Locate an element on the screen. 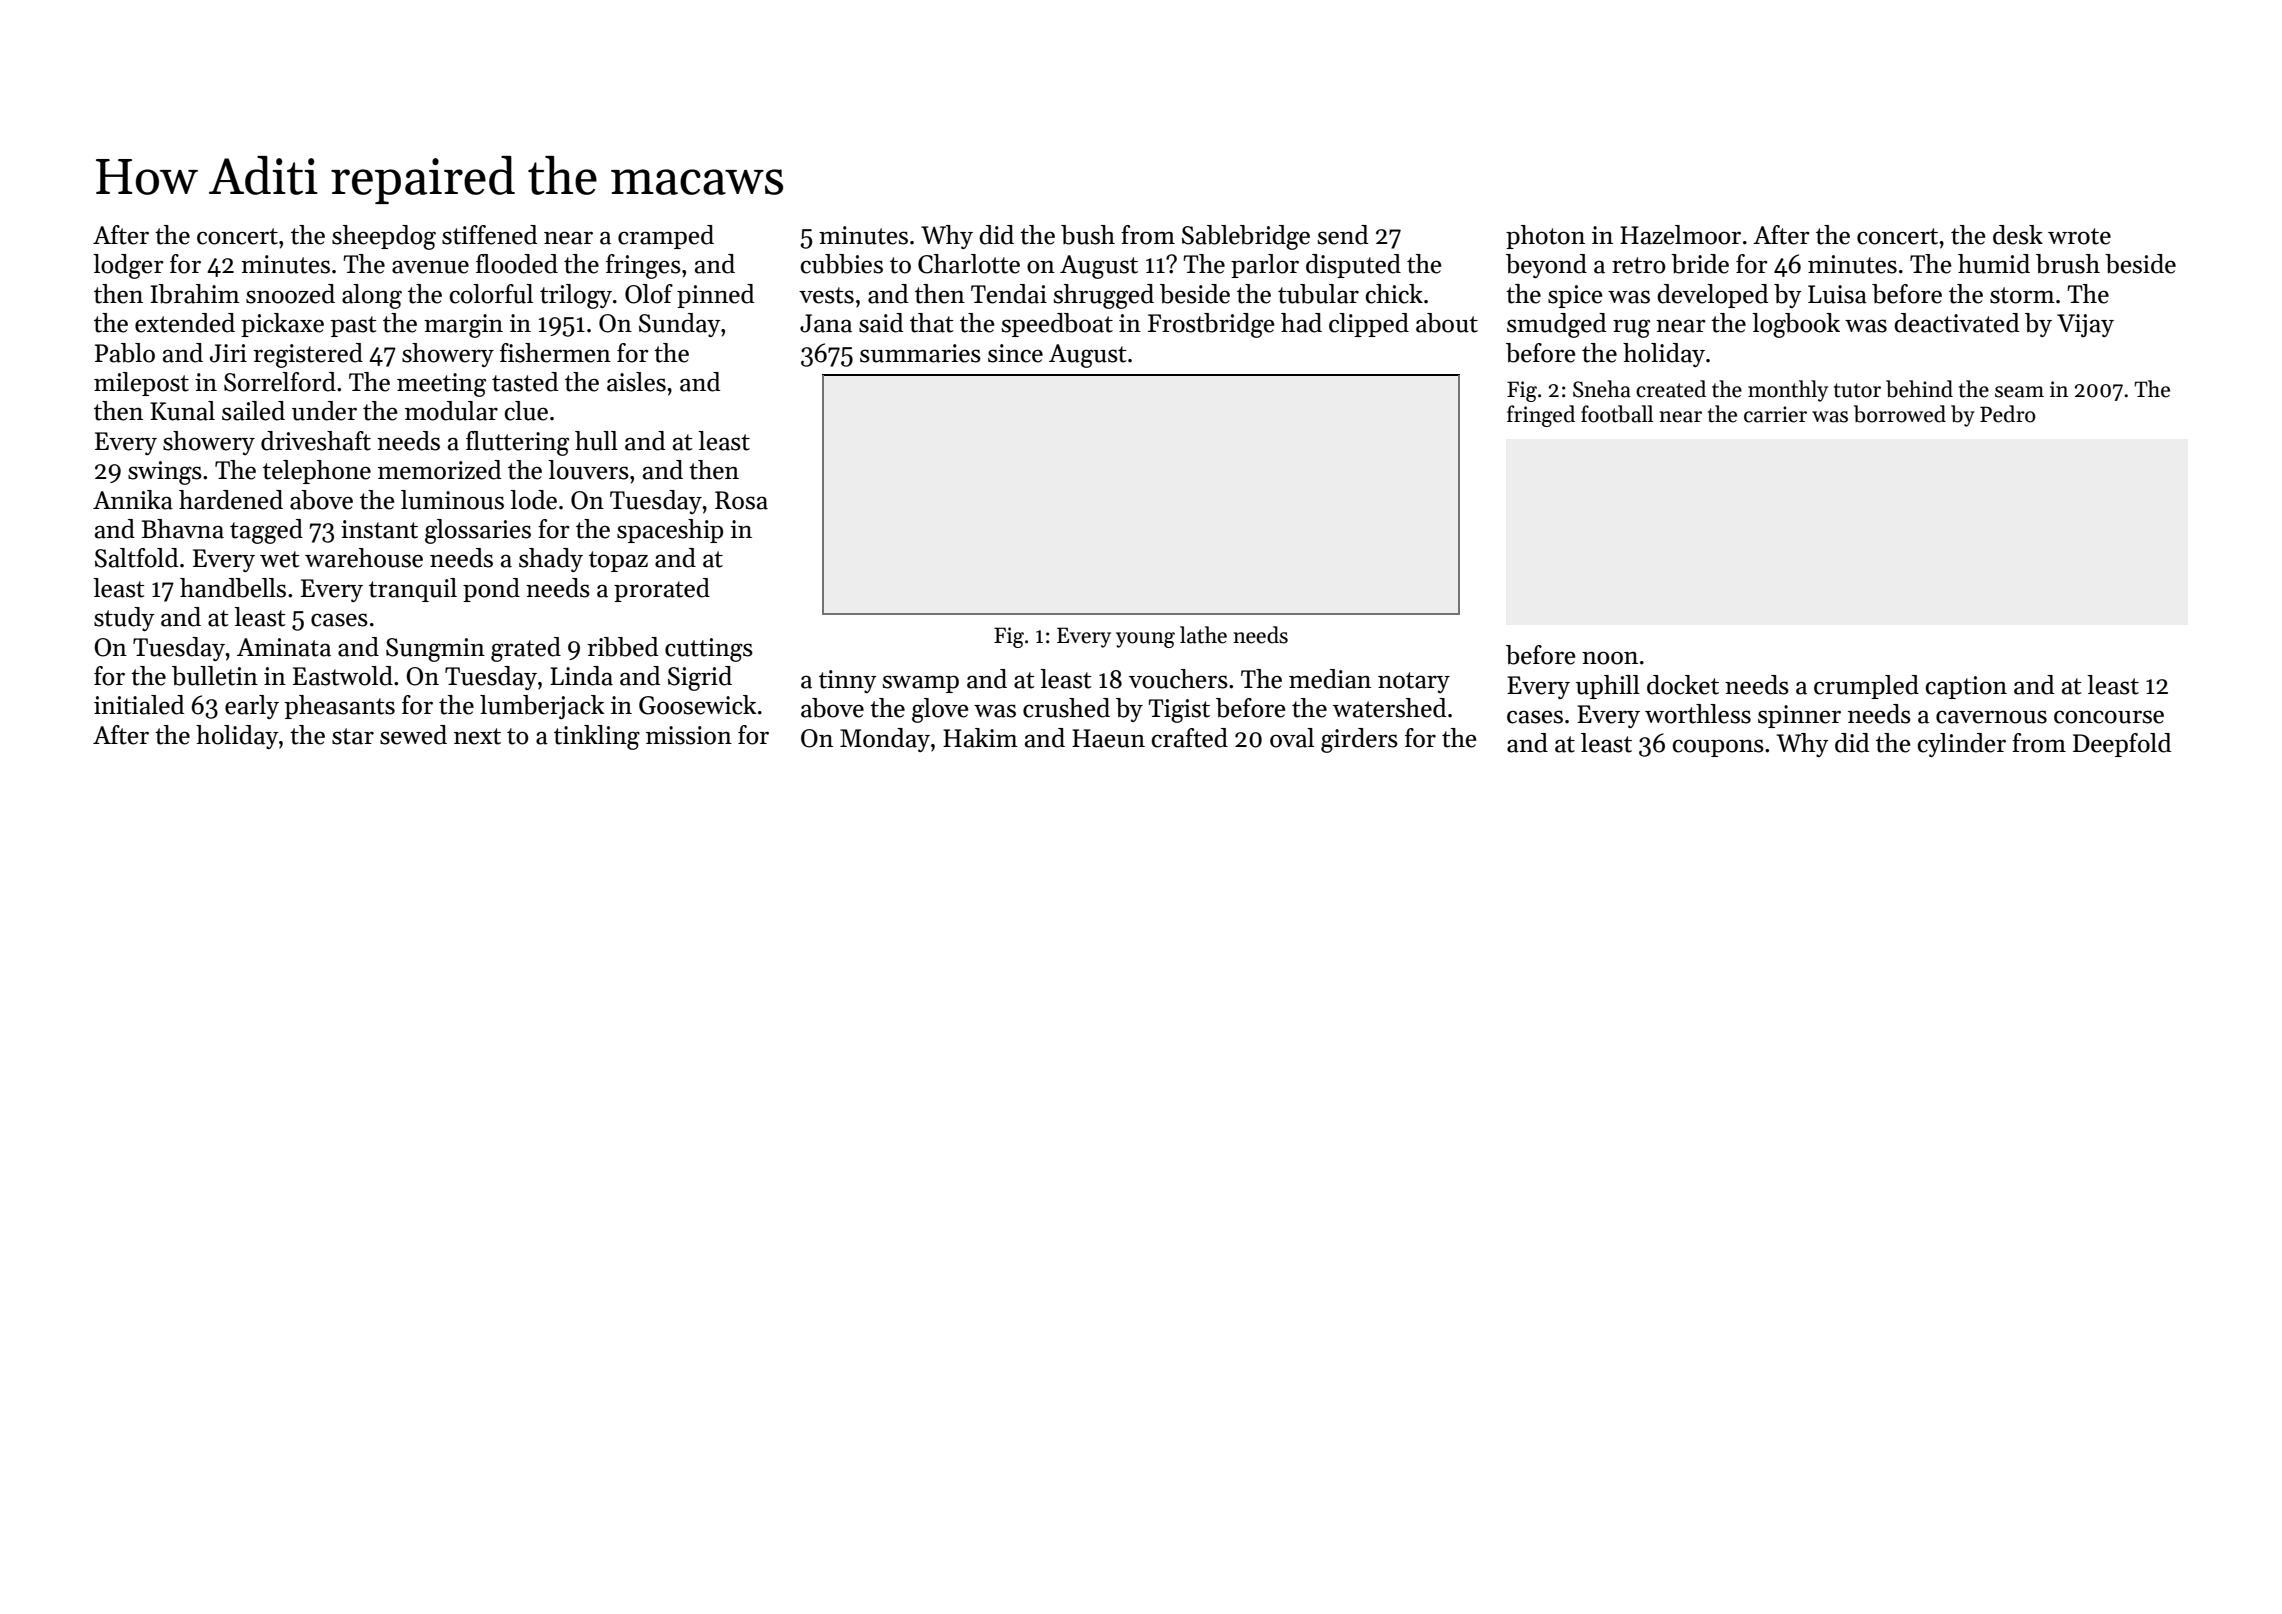  girders is located at coordinates (1359, 740).
